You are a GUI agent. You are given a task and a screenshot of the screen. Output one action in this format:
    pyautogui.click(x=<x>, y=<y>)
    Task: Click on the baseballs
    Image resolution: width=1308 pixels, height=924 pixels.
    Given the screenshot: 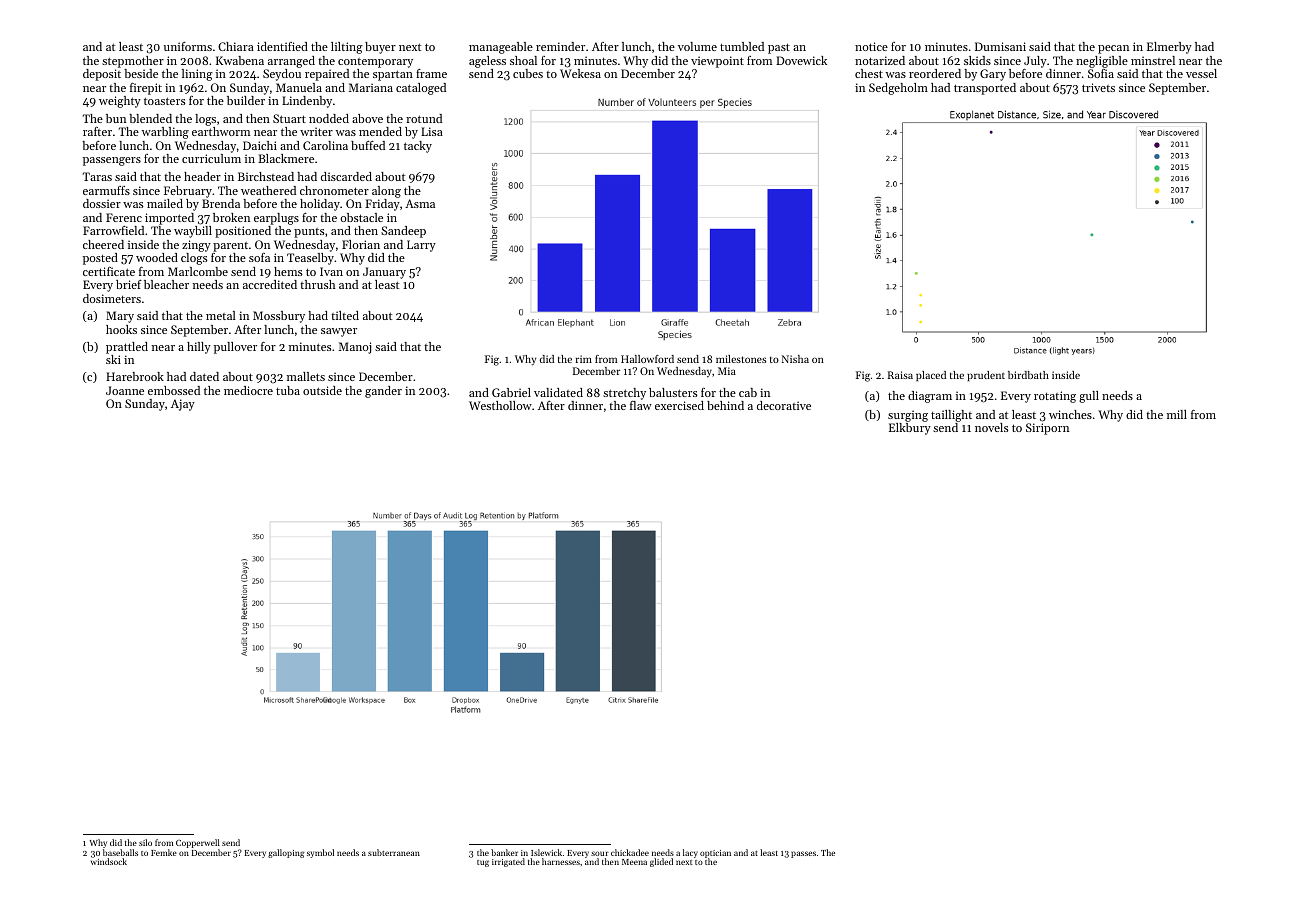 What is the action you would take?
    pyautogui.click(x=120, y=852)
